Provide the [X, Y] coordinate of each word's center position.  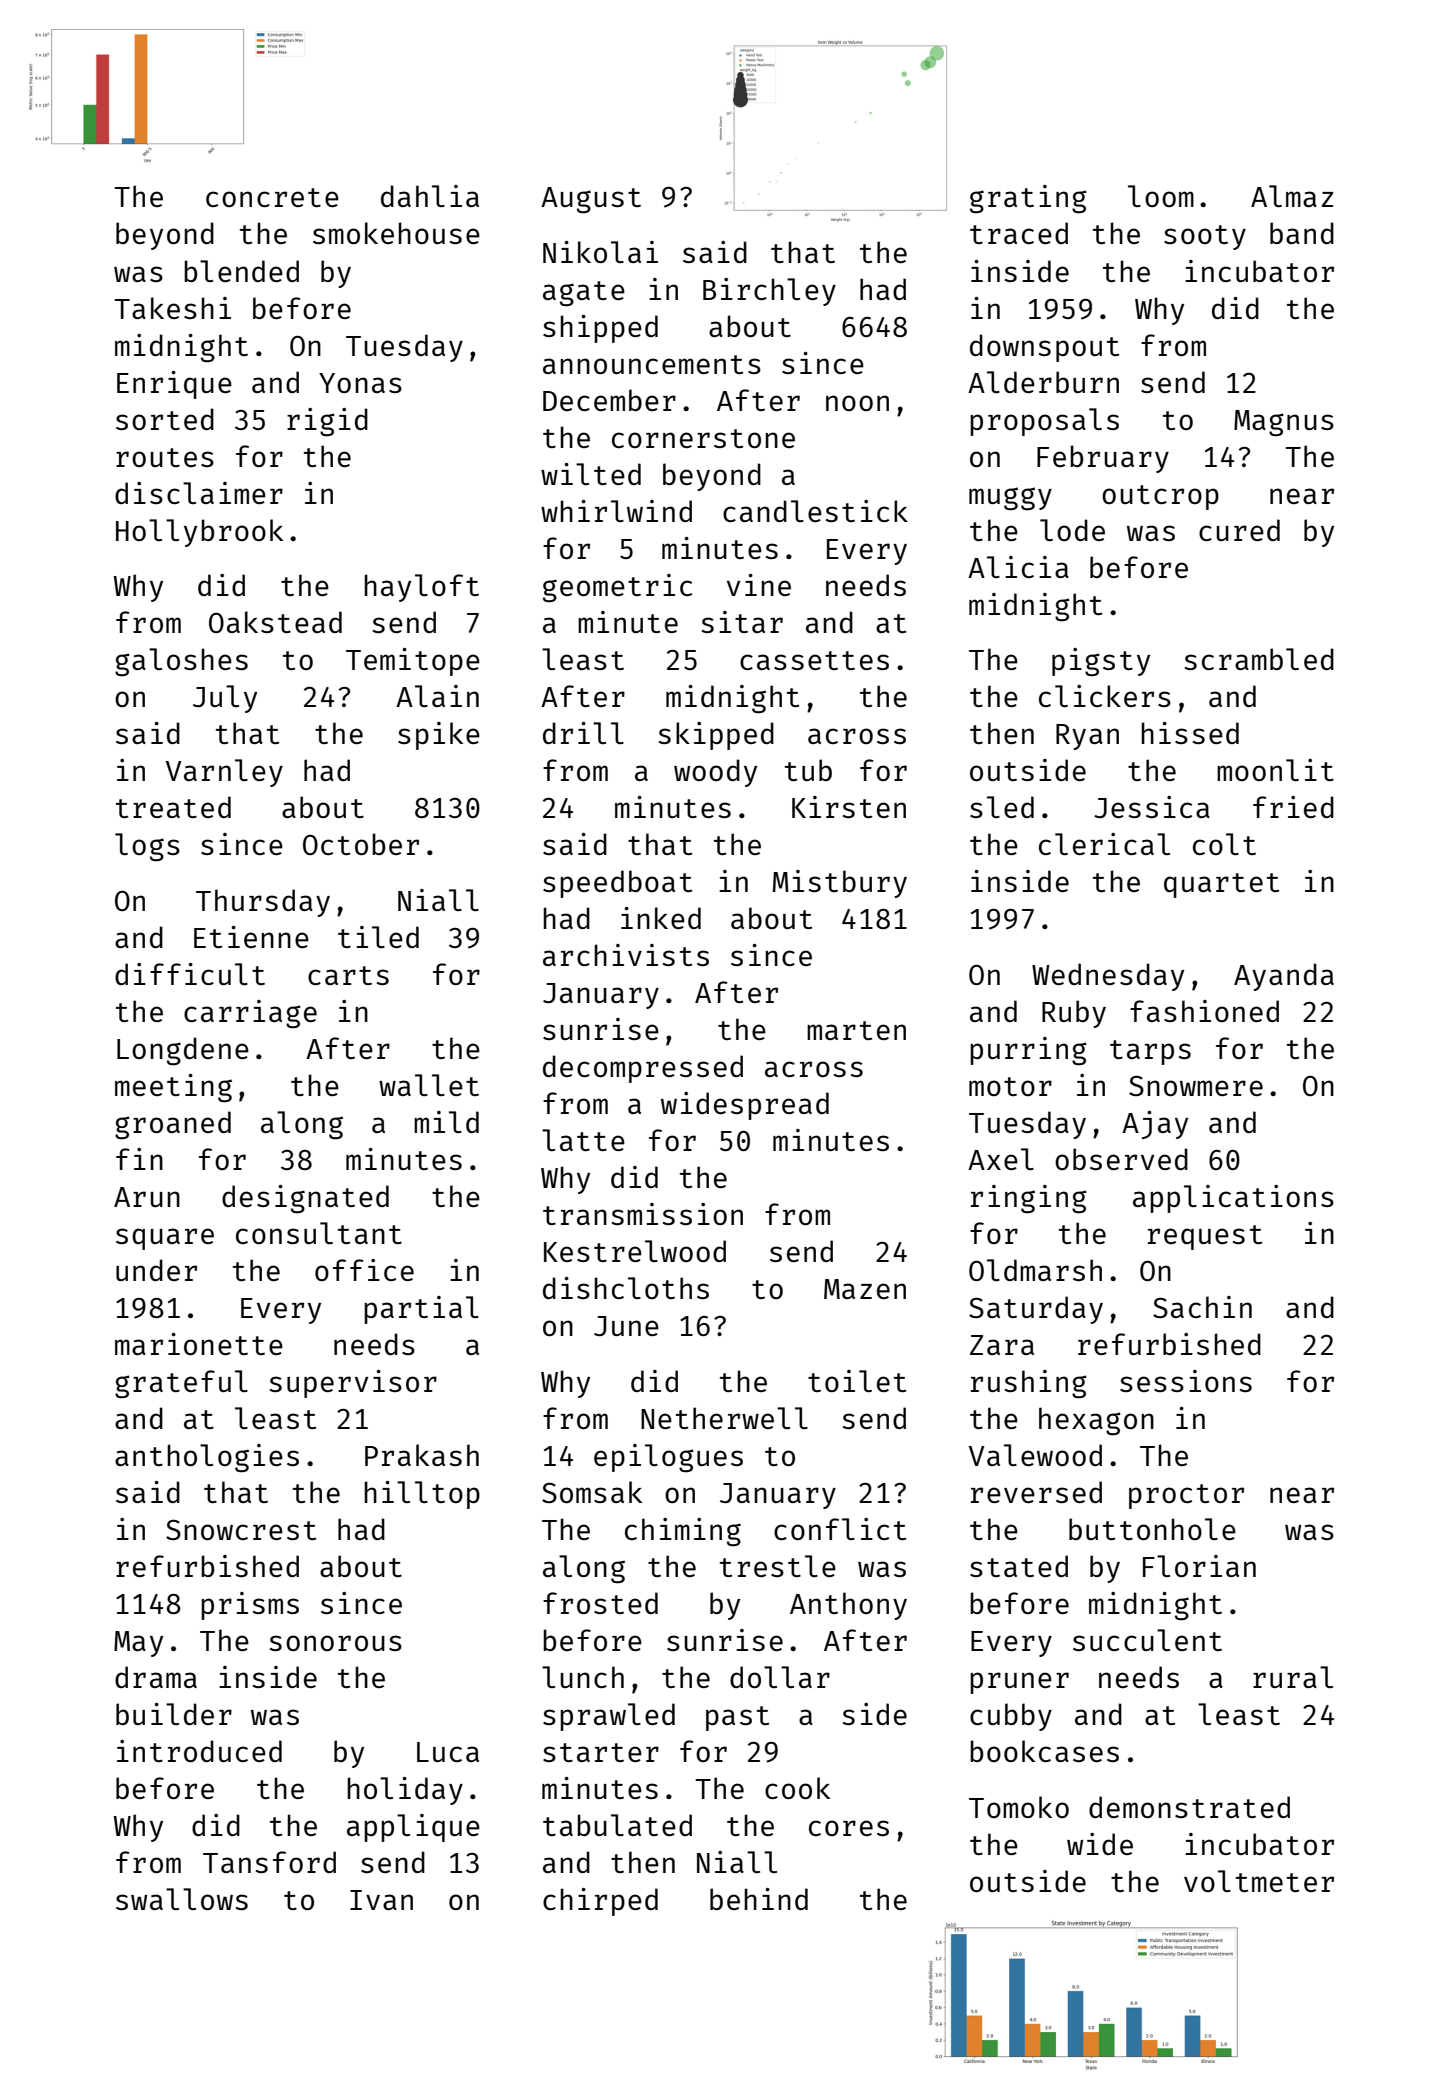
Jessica [1152, 807]
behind [759, 1899]
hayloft [421, 588]
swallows [182, 1899]
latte [583, 1140]
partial [421, 1310]
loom [1161, 196]
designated [305, 1199]
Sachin [1202, 1307]
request [1205, 1237]
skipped [716, 736]
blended [241, 271]
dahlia [430, 196]
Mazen [865, 1289]
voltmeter [1259, 1881]
